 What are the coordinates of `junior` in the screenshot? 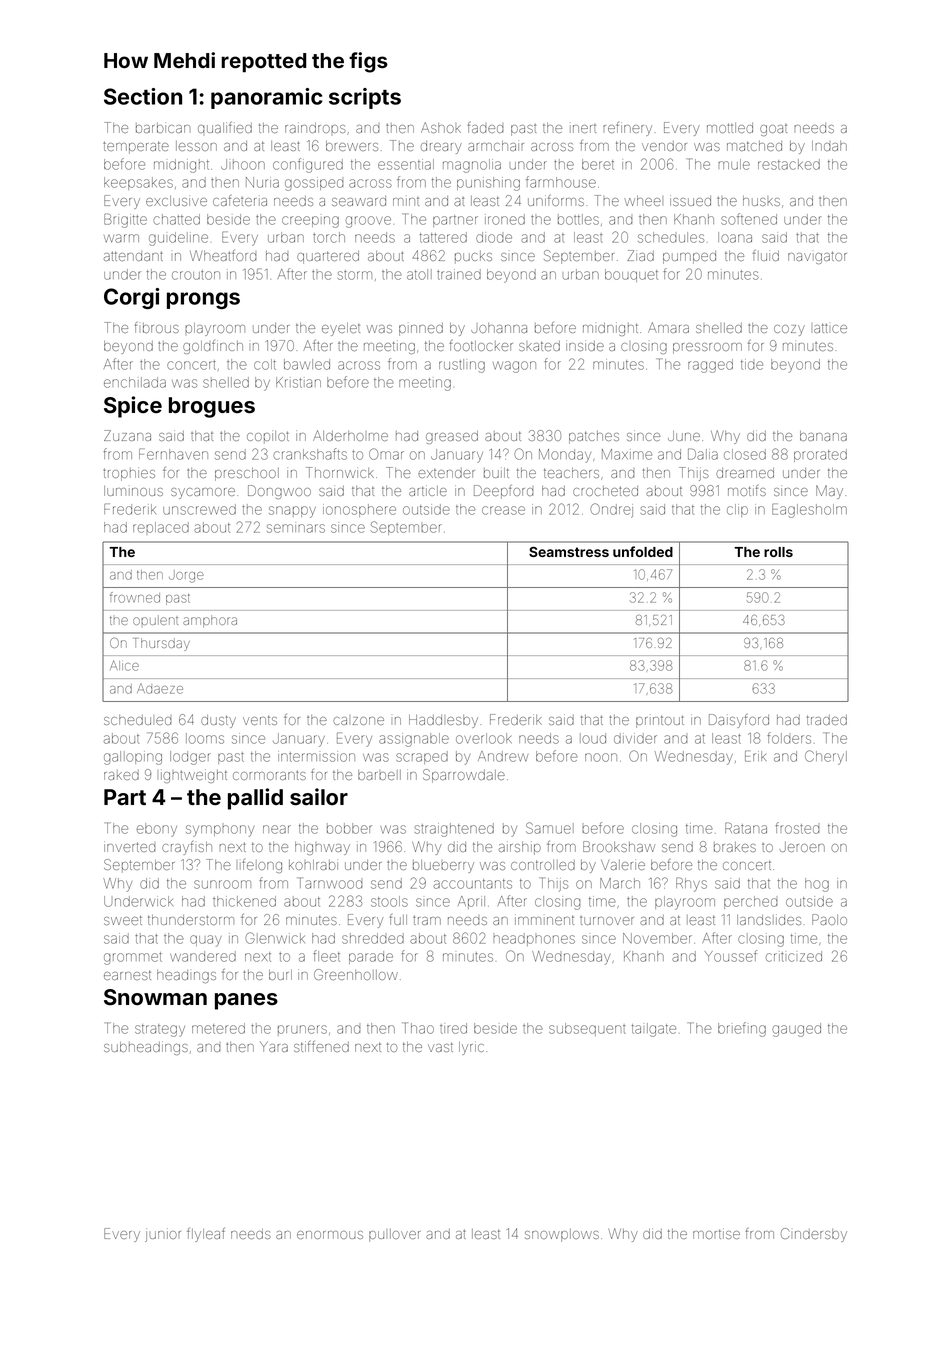 It's located at (163, 1235).
